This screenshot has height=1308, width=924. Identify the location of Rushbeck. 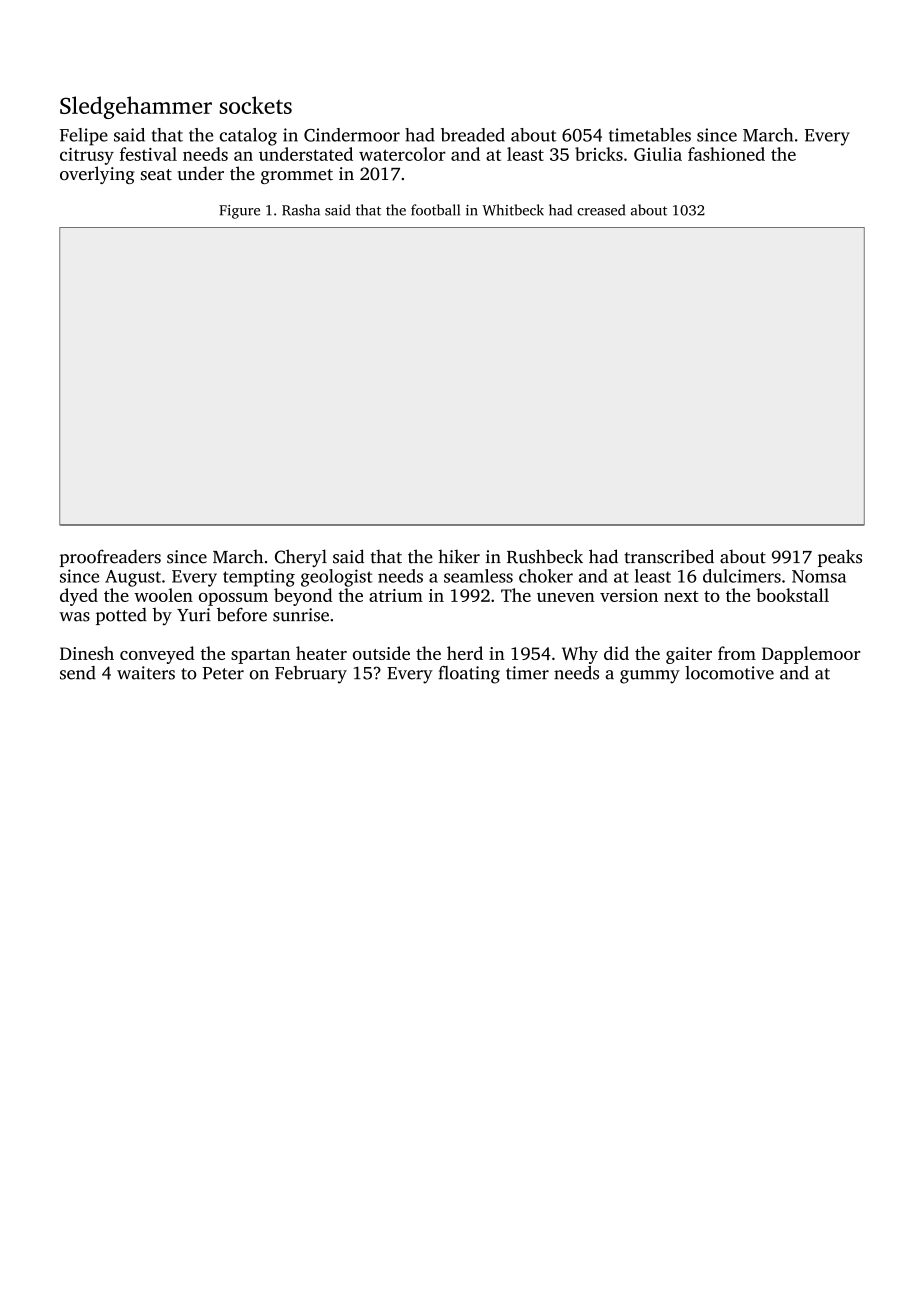
(545, 556).
